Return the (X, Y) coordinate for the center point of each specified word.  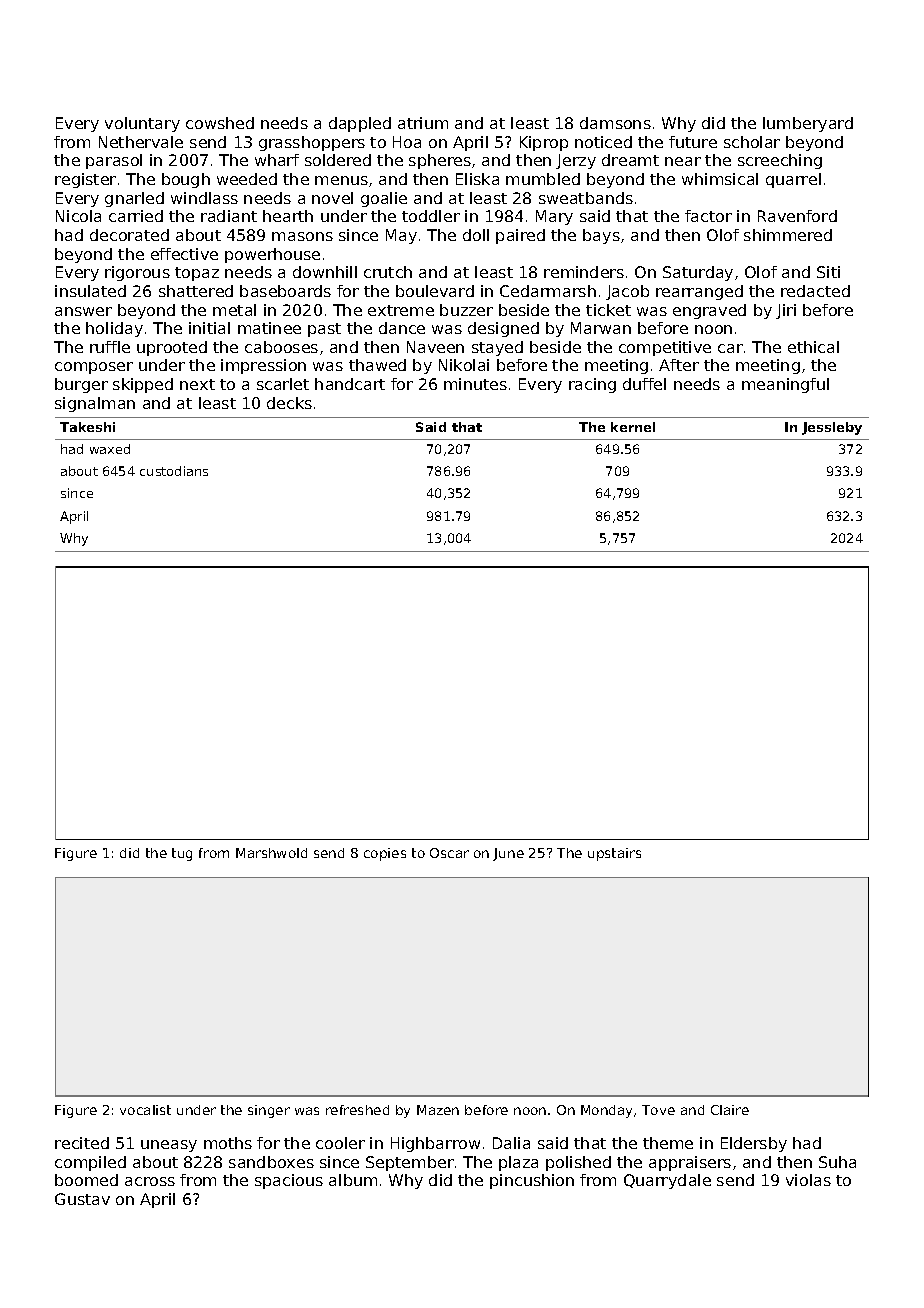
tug (182, 854)
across (150, 1181)
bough (186, 180)
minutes (475, 384)
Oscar (449, 853)
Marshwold (271, 853)
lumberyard (808, 124)
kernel (633, 427)
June (508, 854)
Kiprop (544, 143)
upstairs (614, 854)
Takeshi (87, 427)
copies (385, 854)
